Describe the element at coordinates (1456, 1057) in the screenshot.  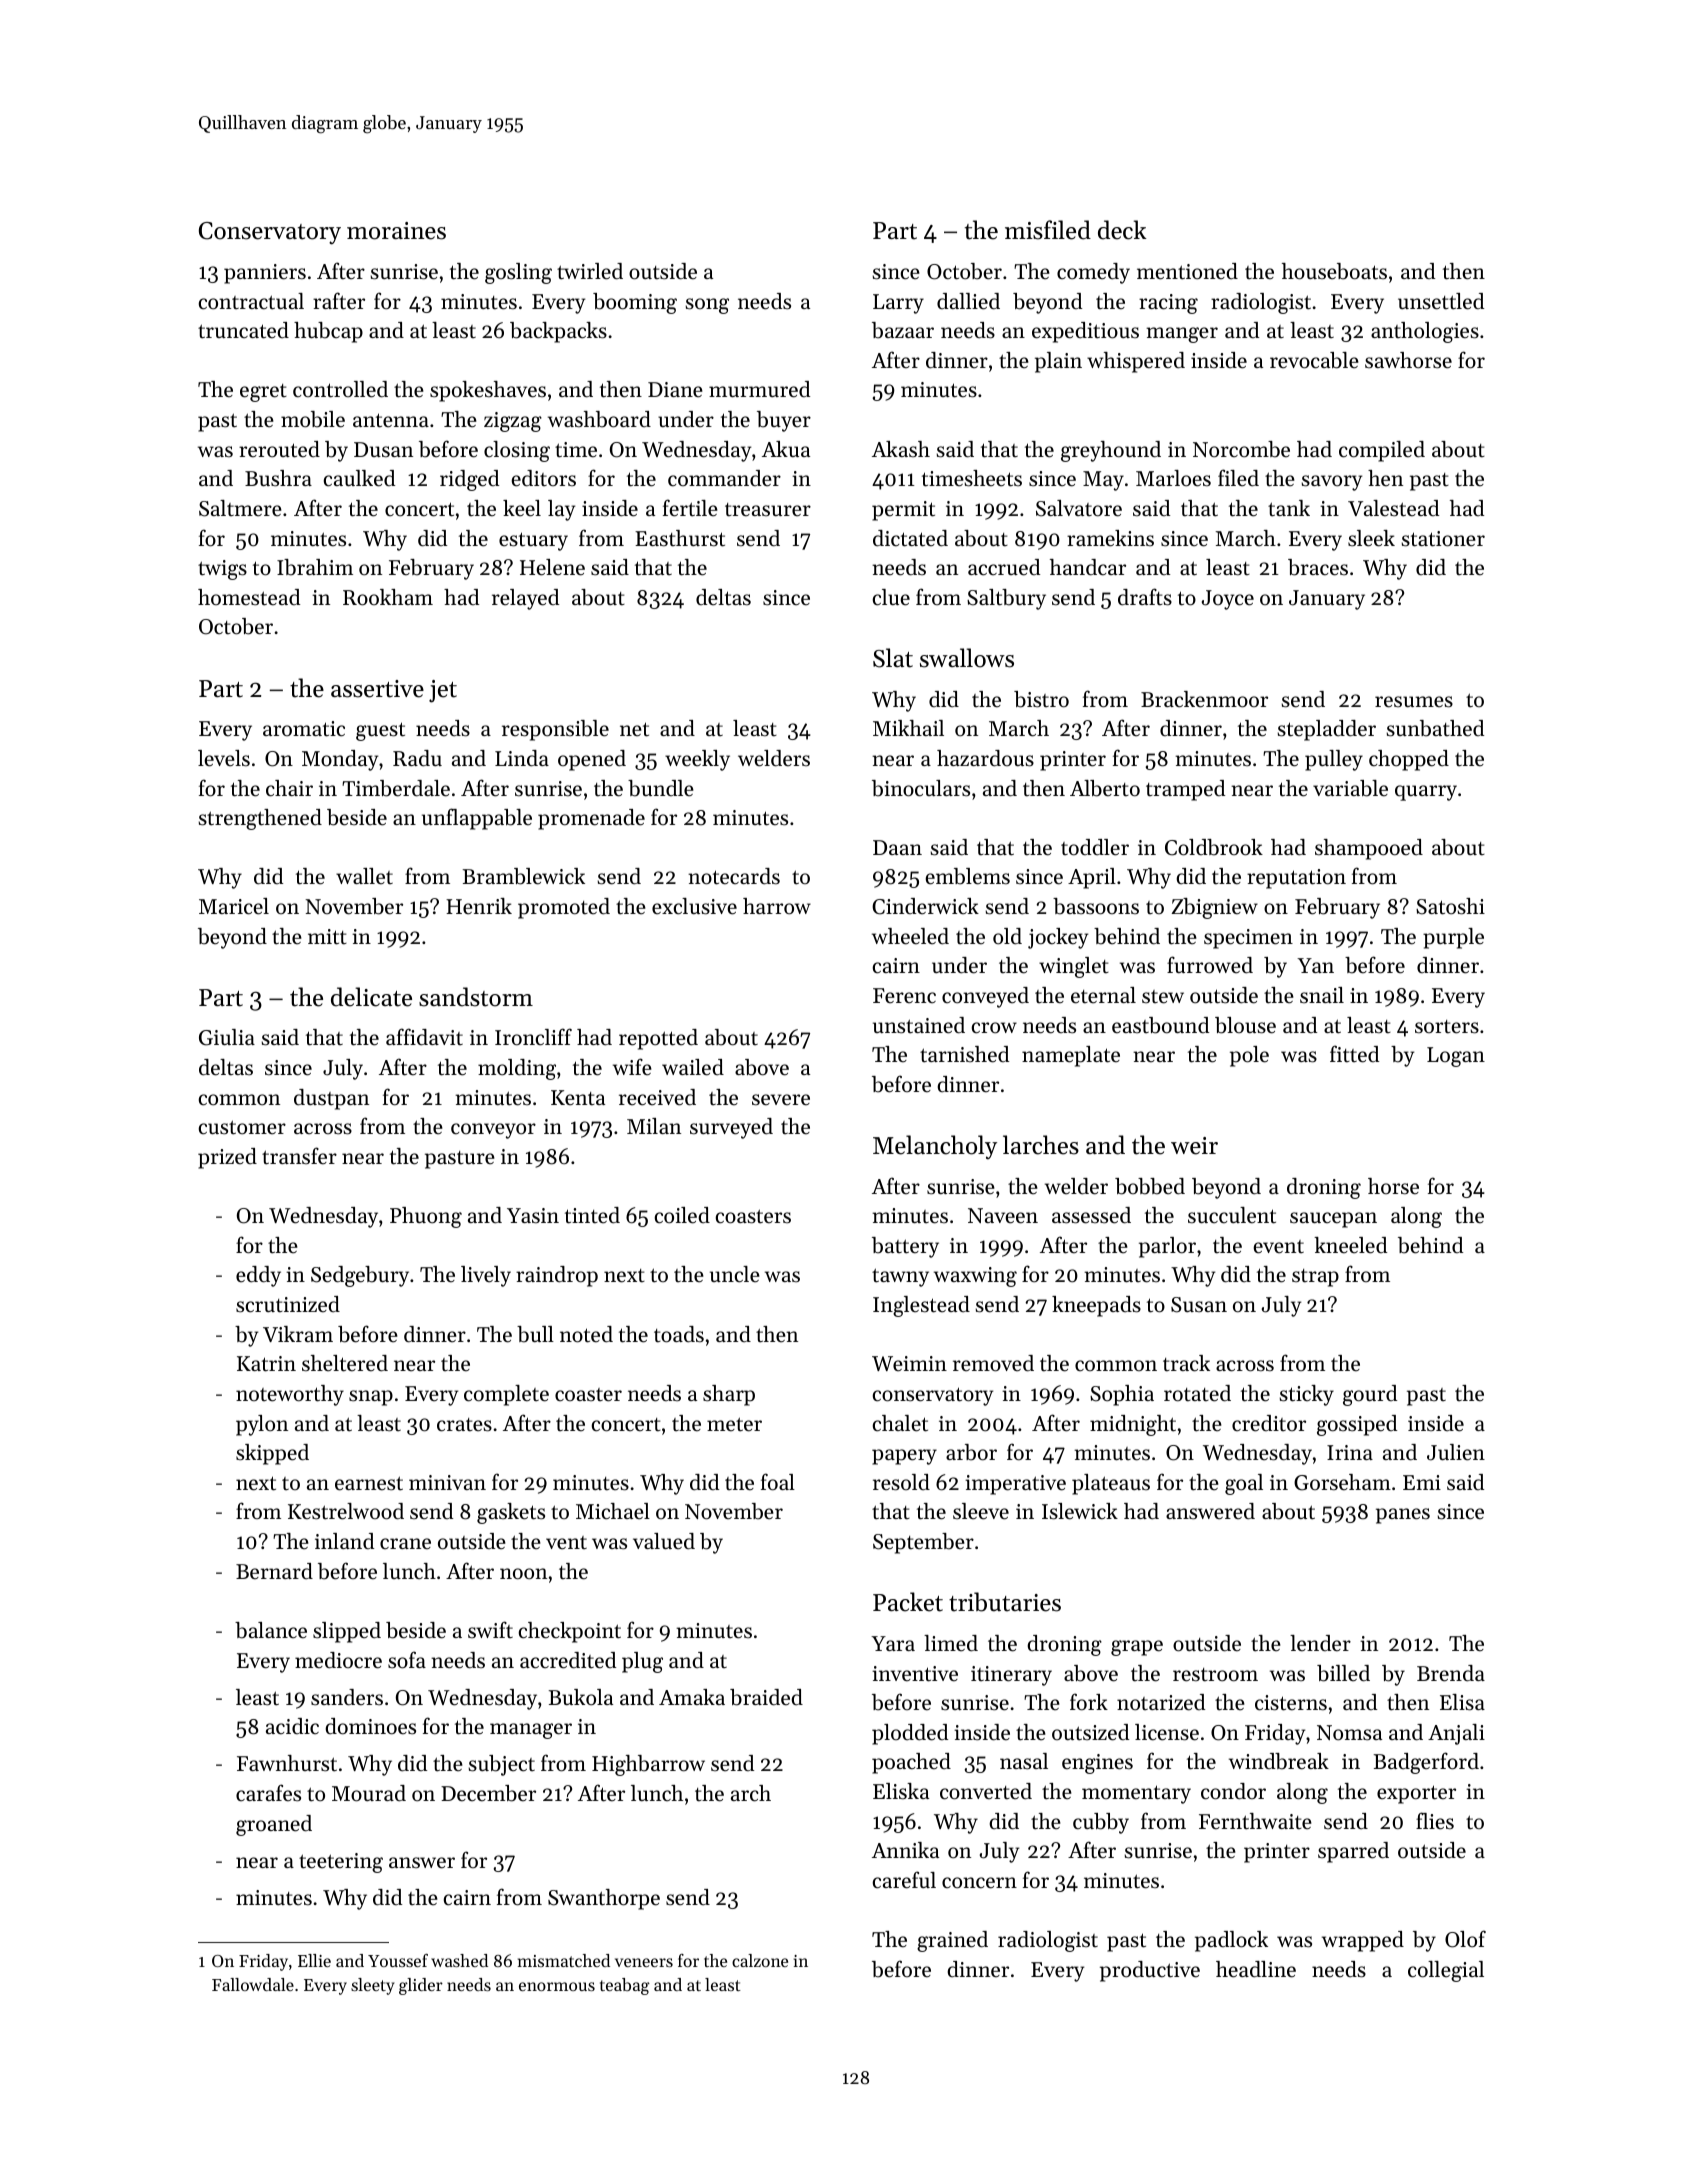
I see `Logan` at that location.
